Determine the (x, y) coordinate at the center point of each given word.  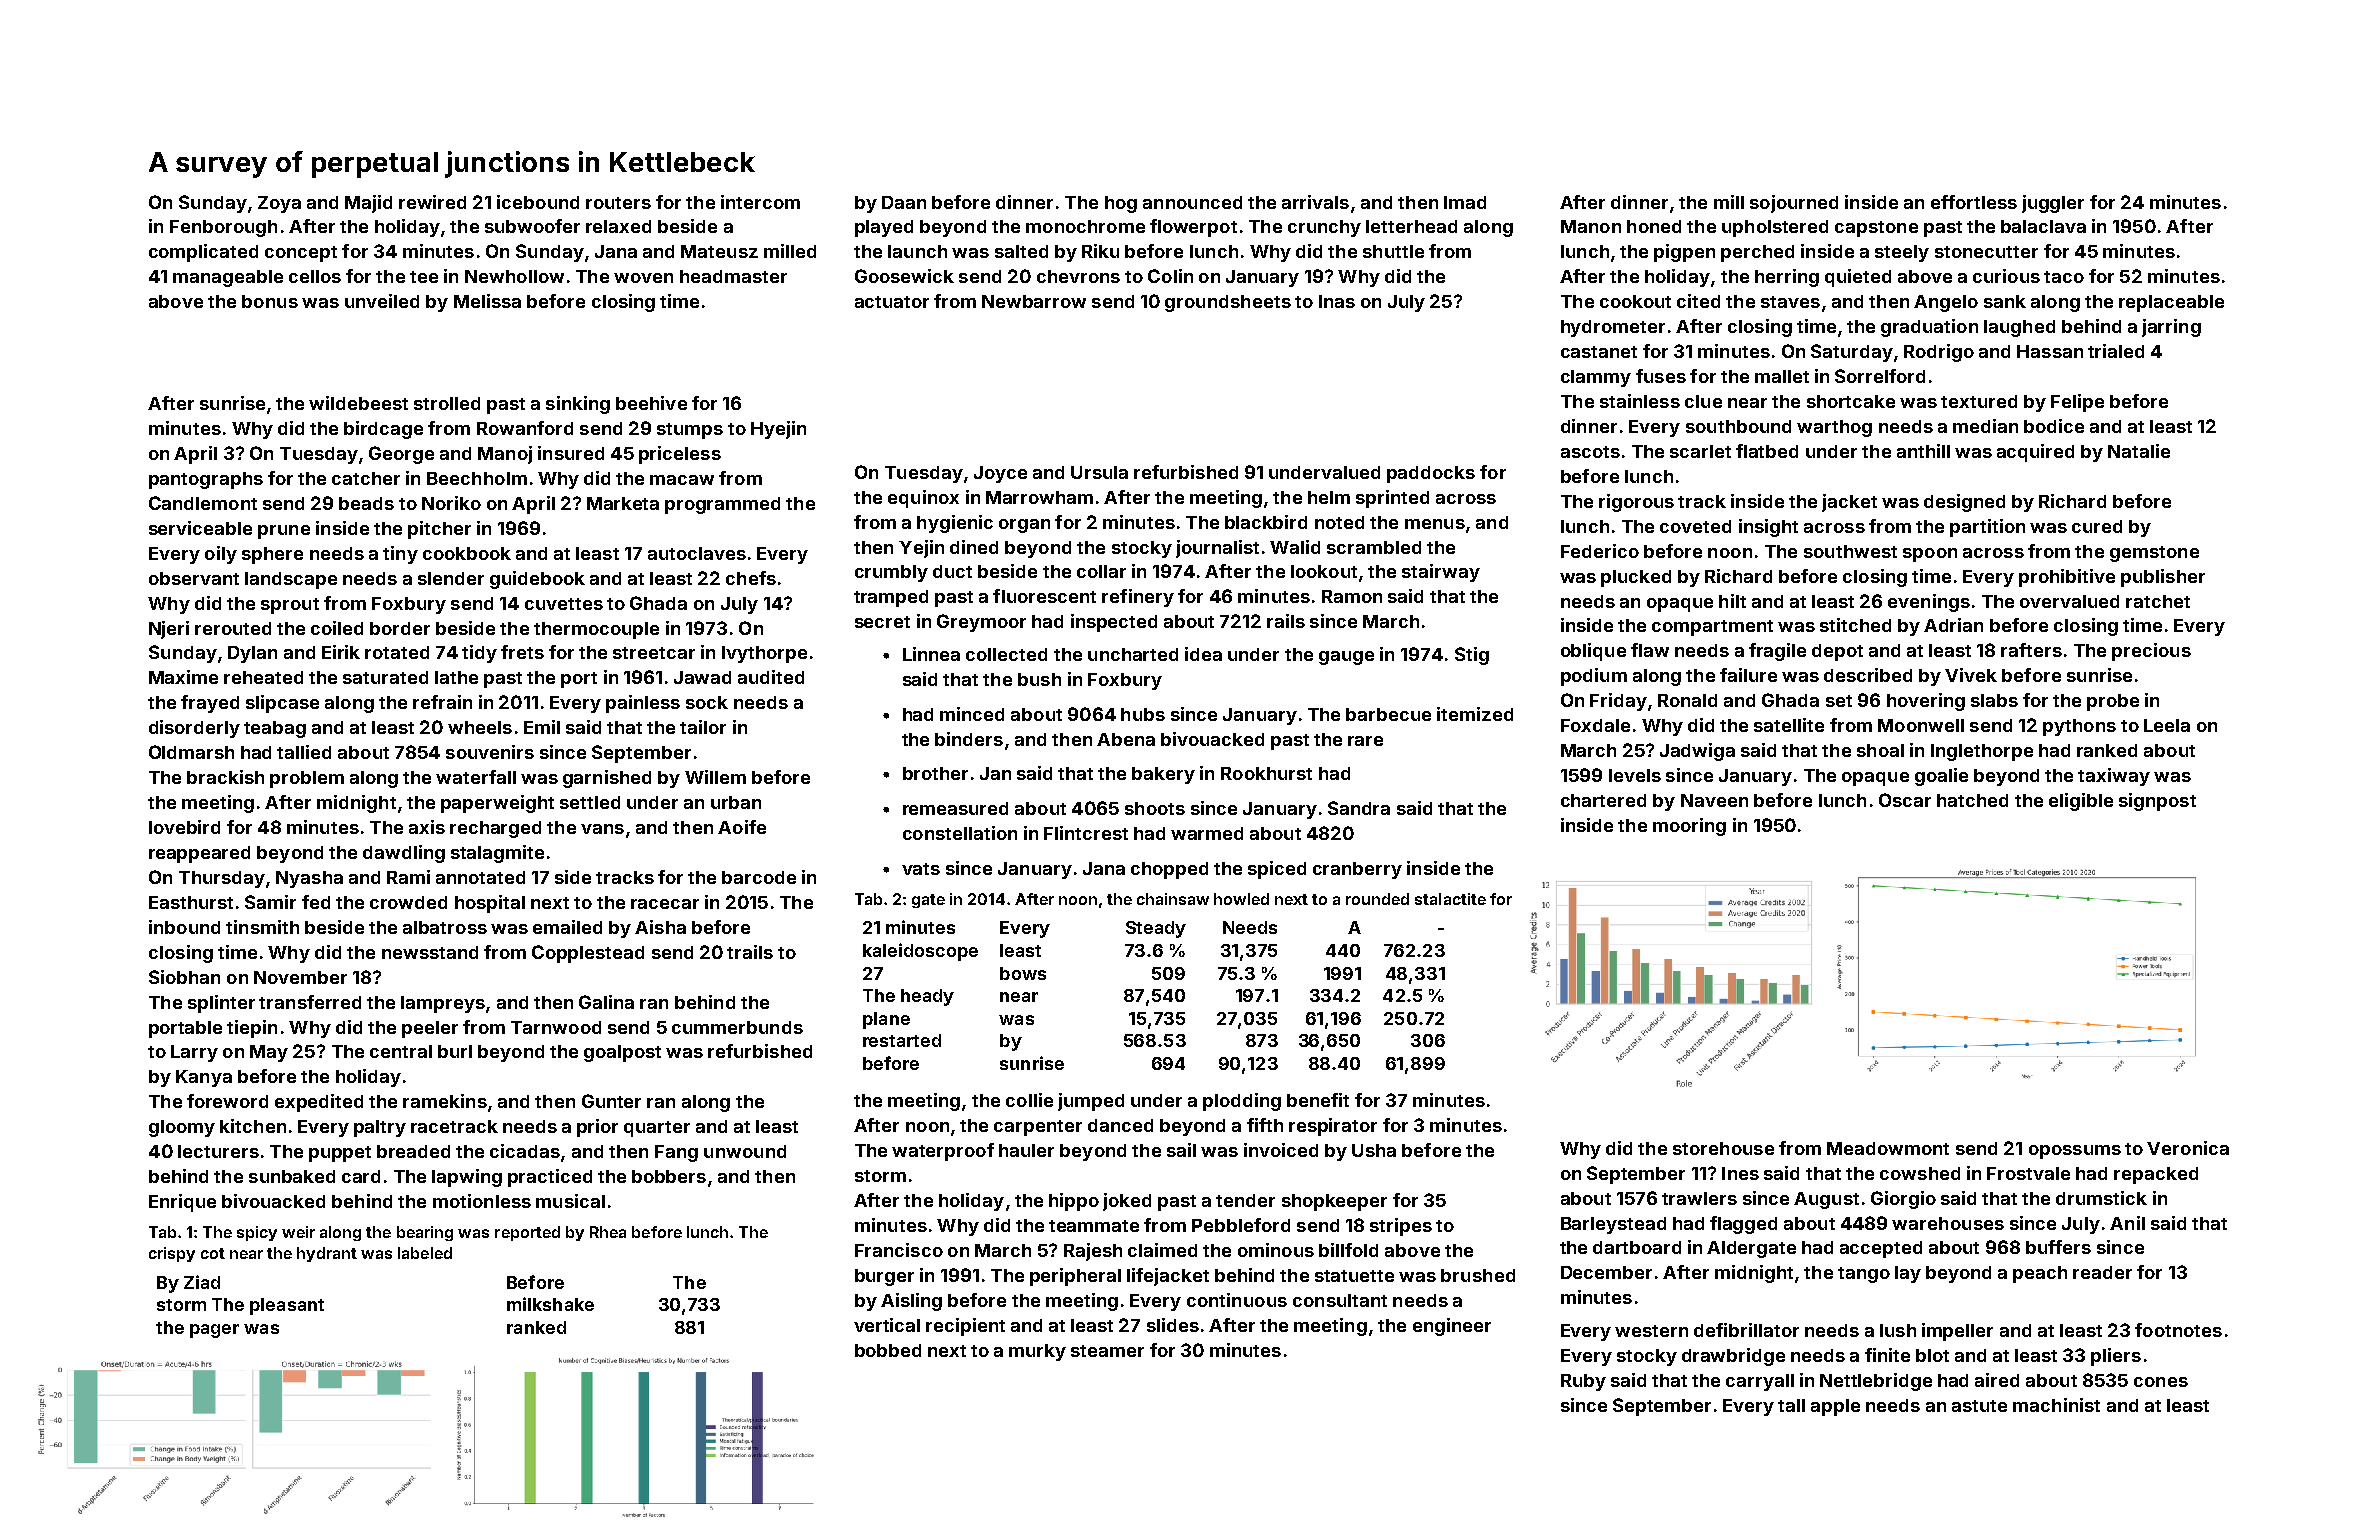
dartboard (1637, 1247)
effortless (1974, 202)
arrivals (1315, 202)
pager (214, 1331)
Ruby (1583, 1382)
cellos (315, 276)
